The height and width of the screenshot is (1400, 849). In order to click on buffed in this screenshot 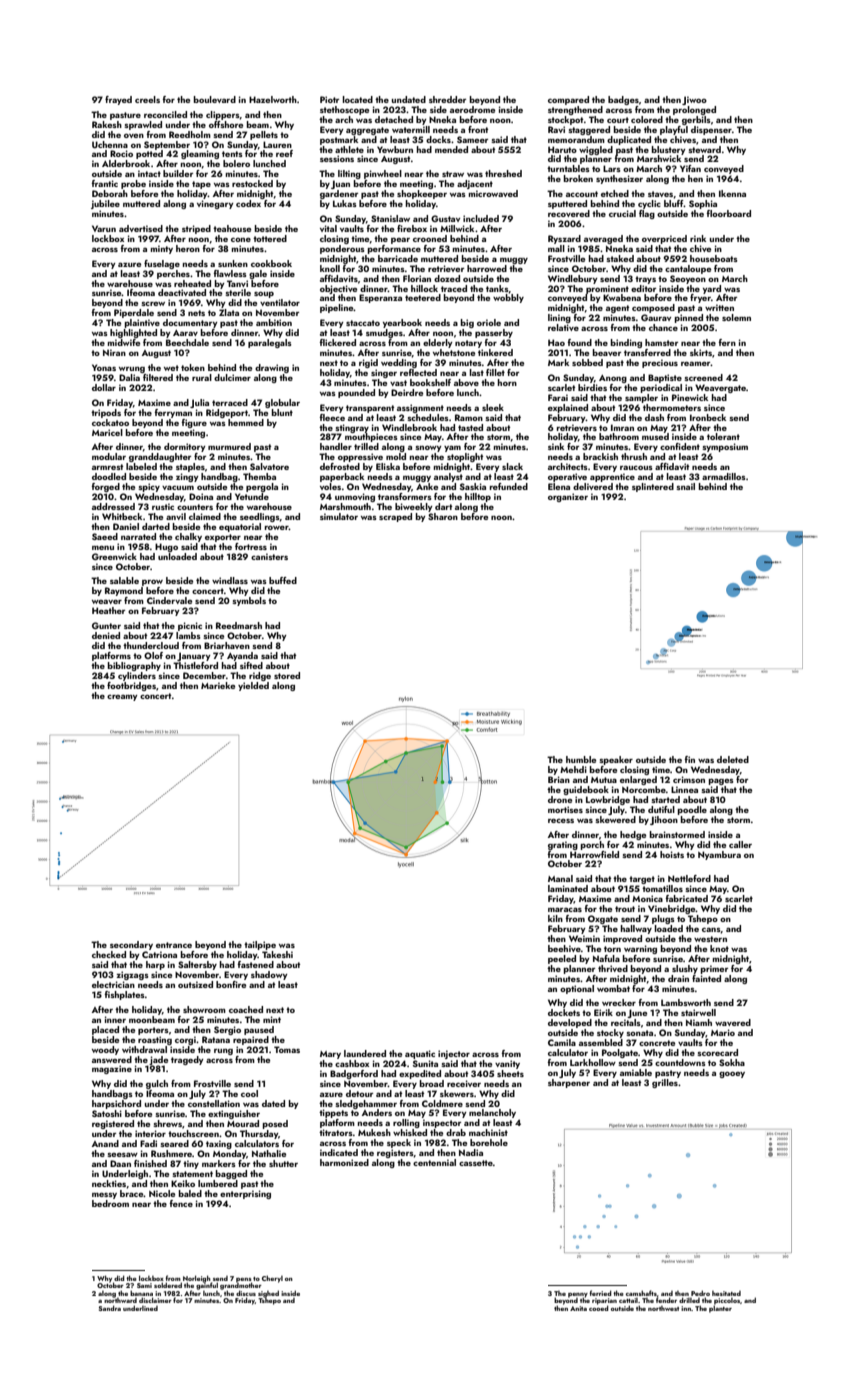, I will do `click(283, 580)`.
